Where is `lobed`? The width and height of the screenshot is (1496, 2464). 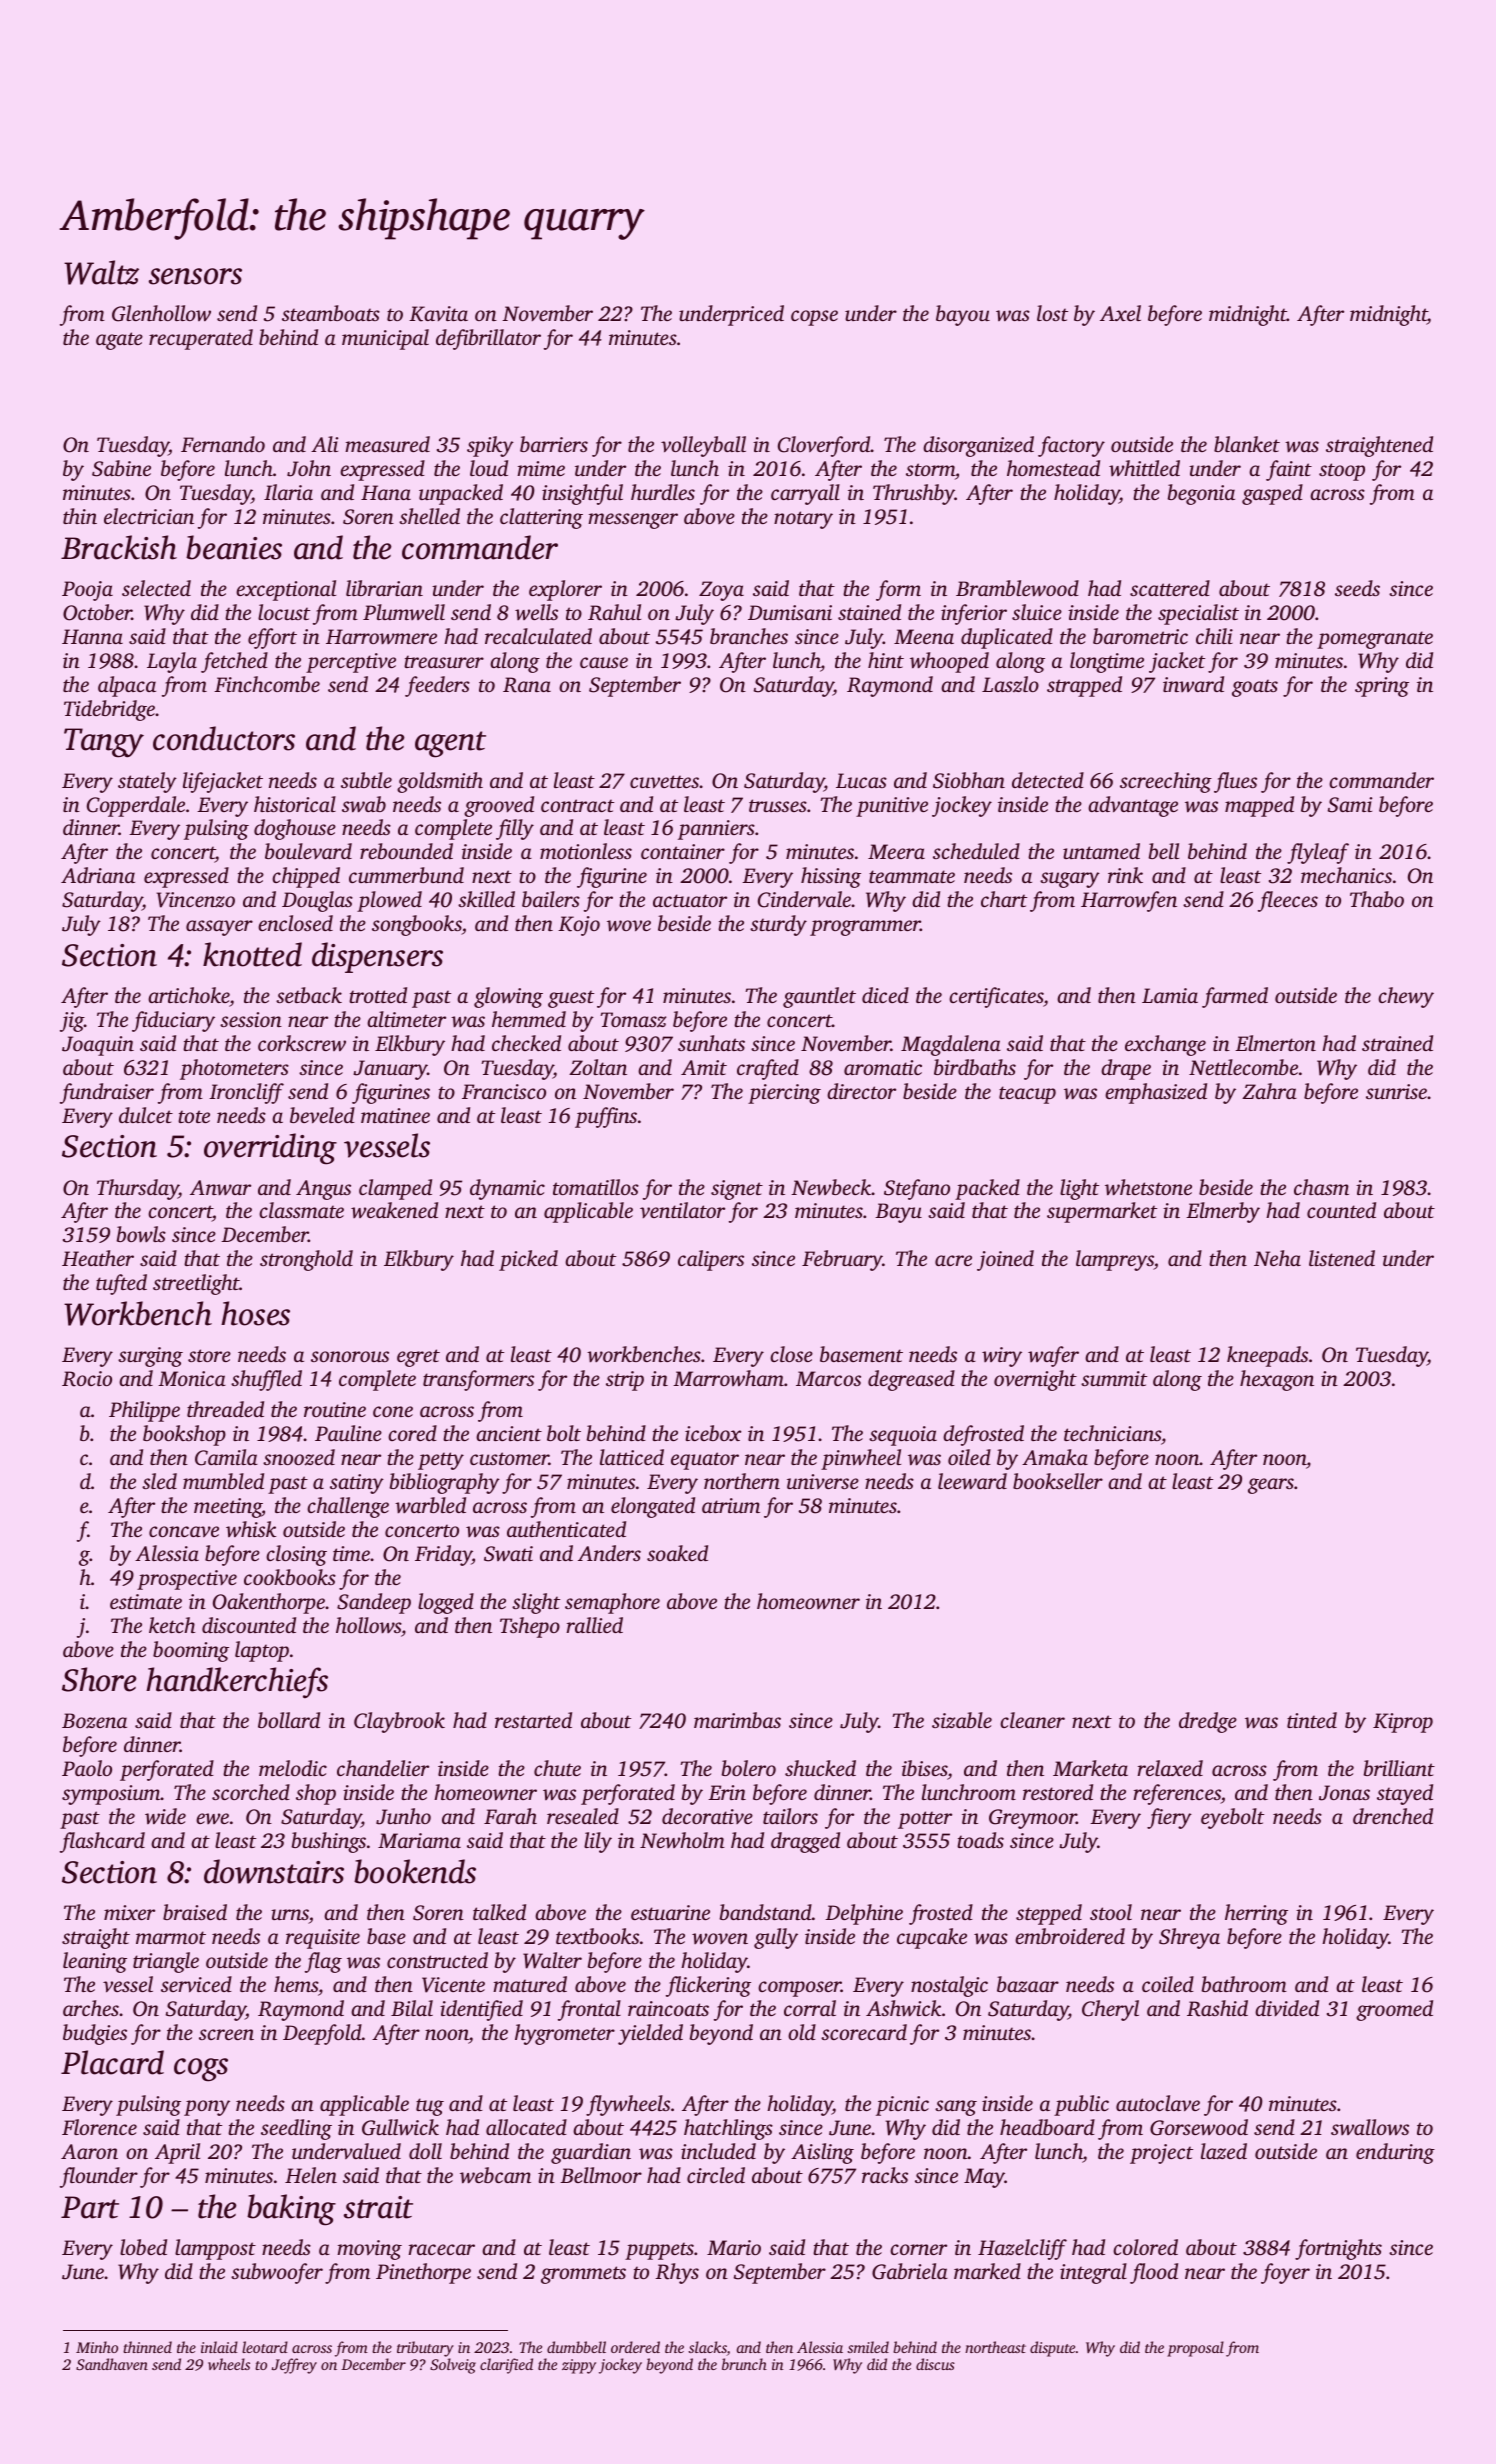 lobed is located at coordinates (143, 2247).
